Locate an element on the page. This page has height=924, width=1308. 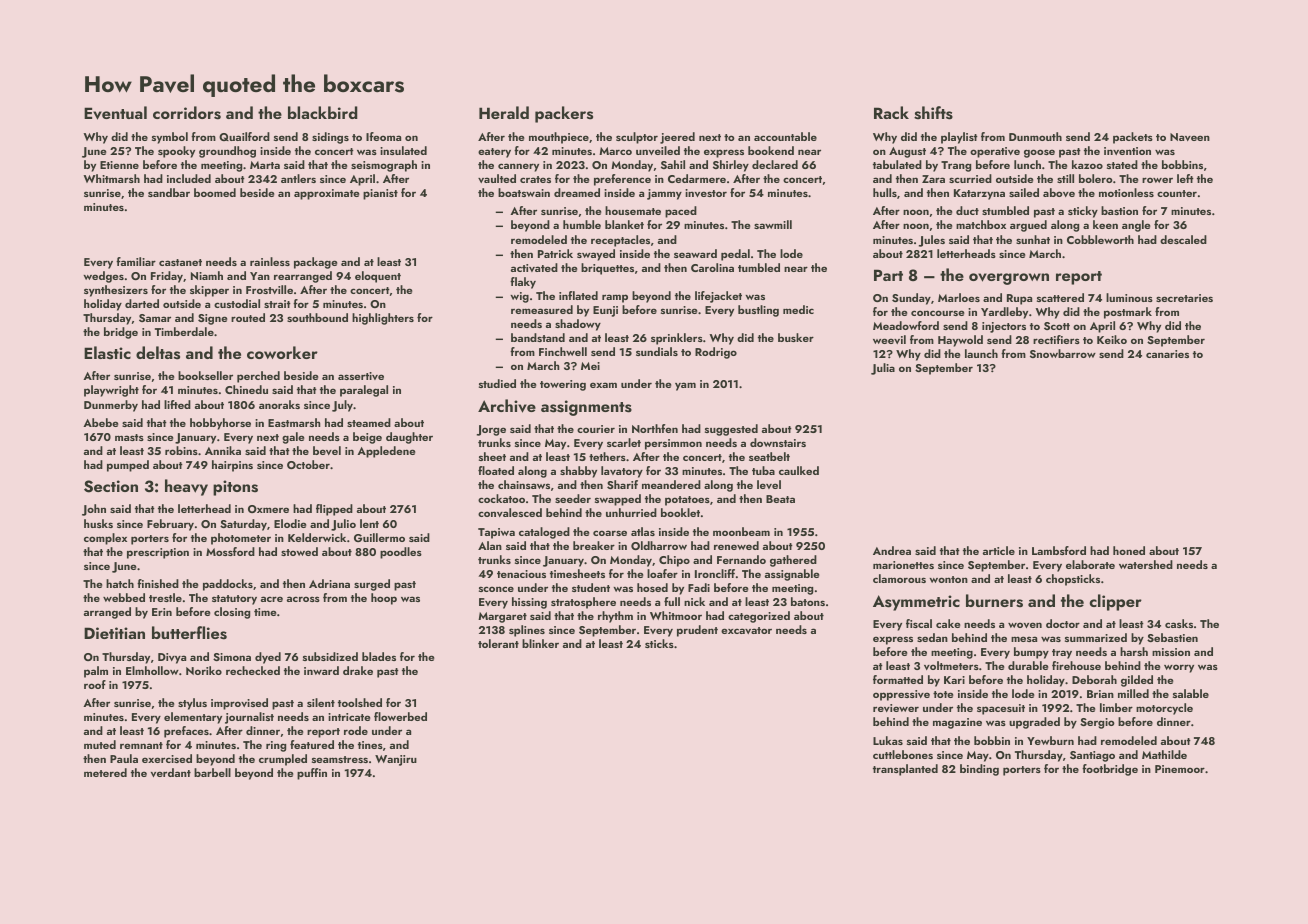
flaky is located at coordinates (523, 283).
